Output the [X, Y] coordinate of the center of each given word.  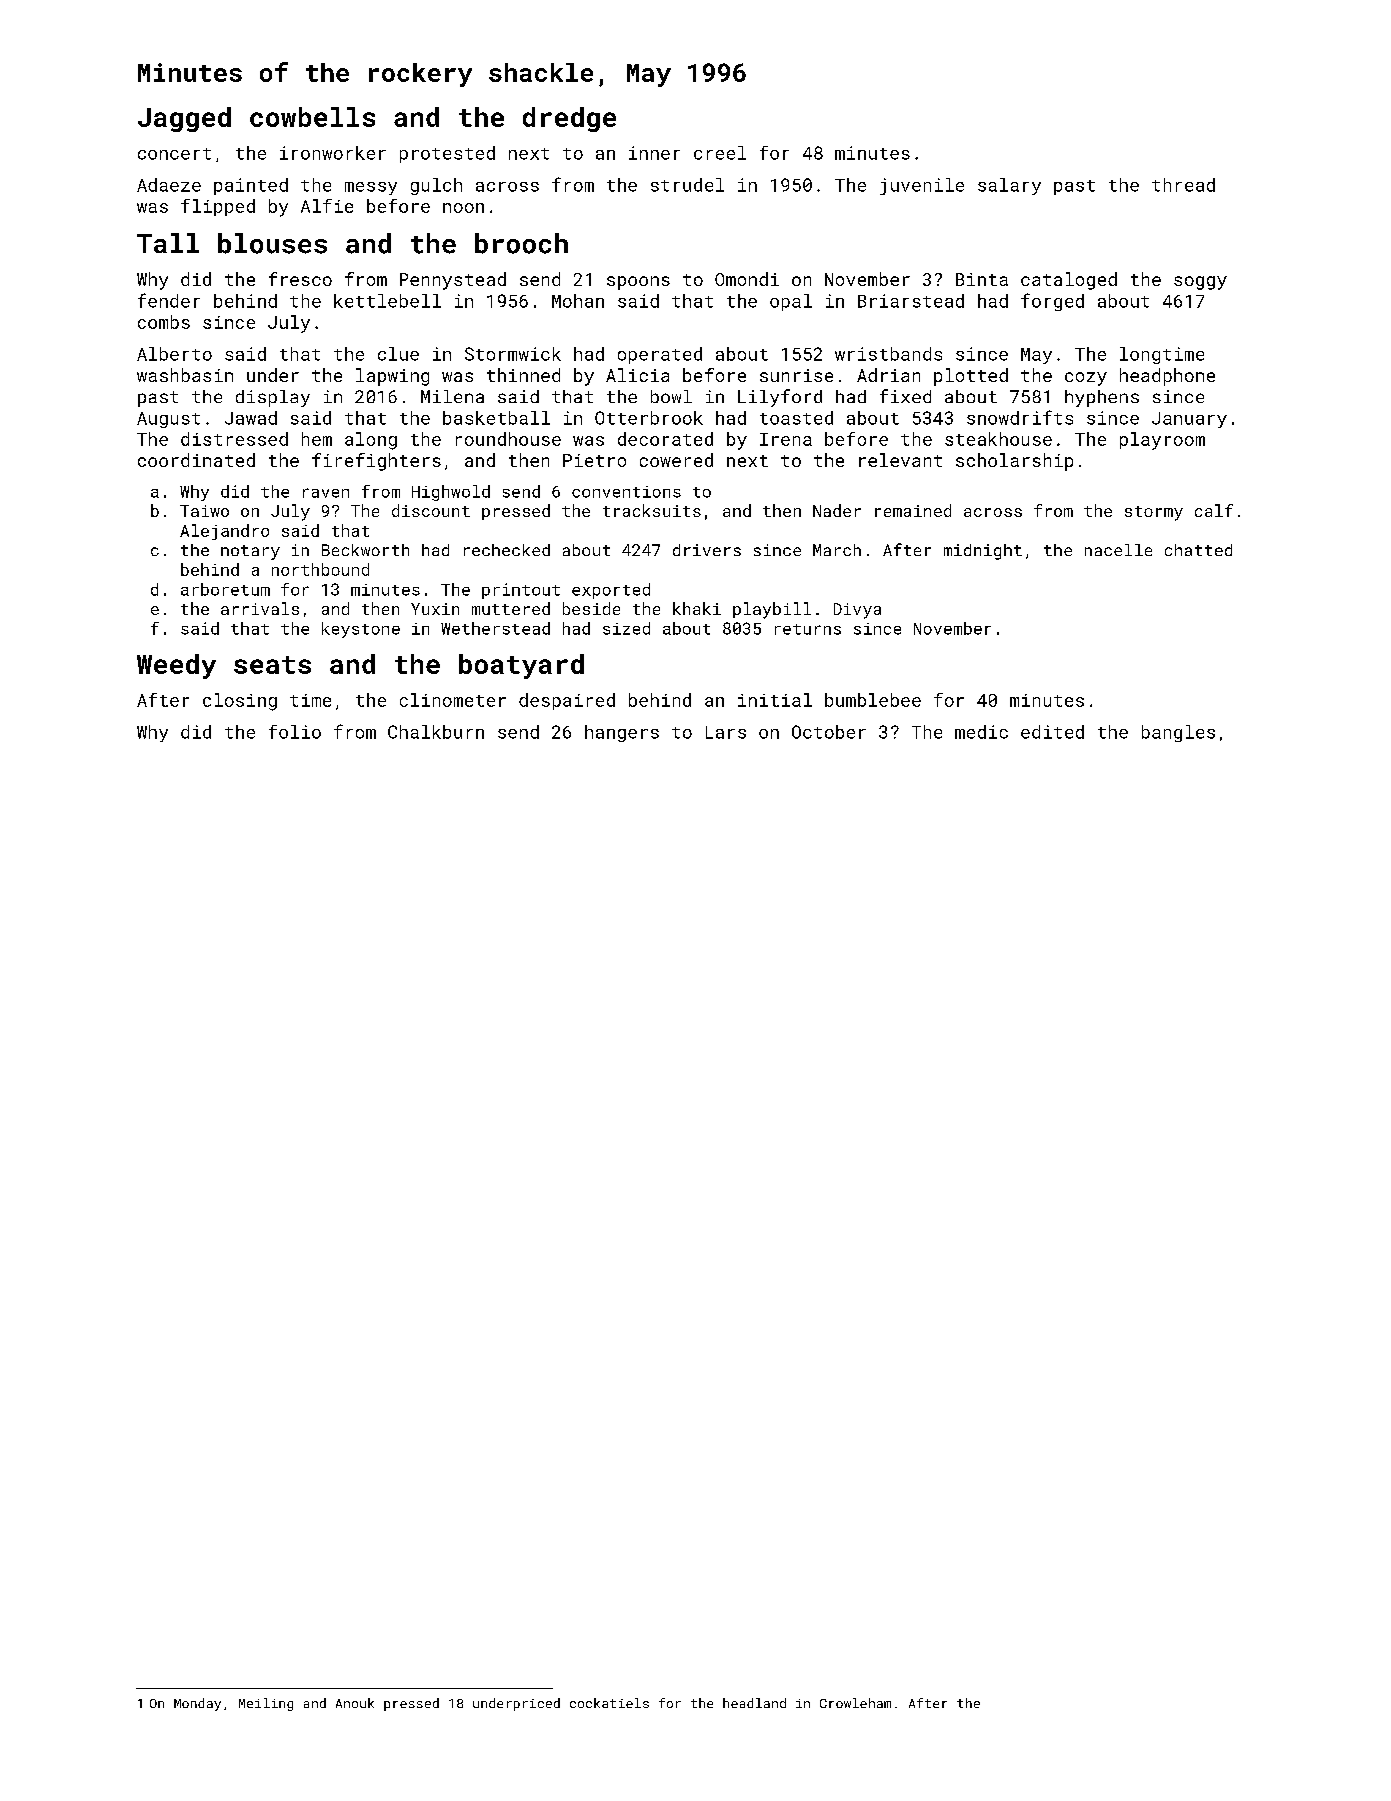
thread [1183, 185]
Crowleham [855, 1703]
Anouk [355, 1703]
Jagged [184, 119]
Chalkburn [436, 732]
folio [295, 732]
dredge [569, 119]
